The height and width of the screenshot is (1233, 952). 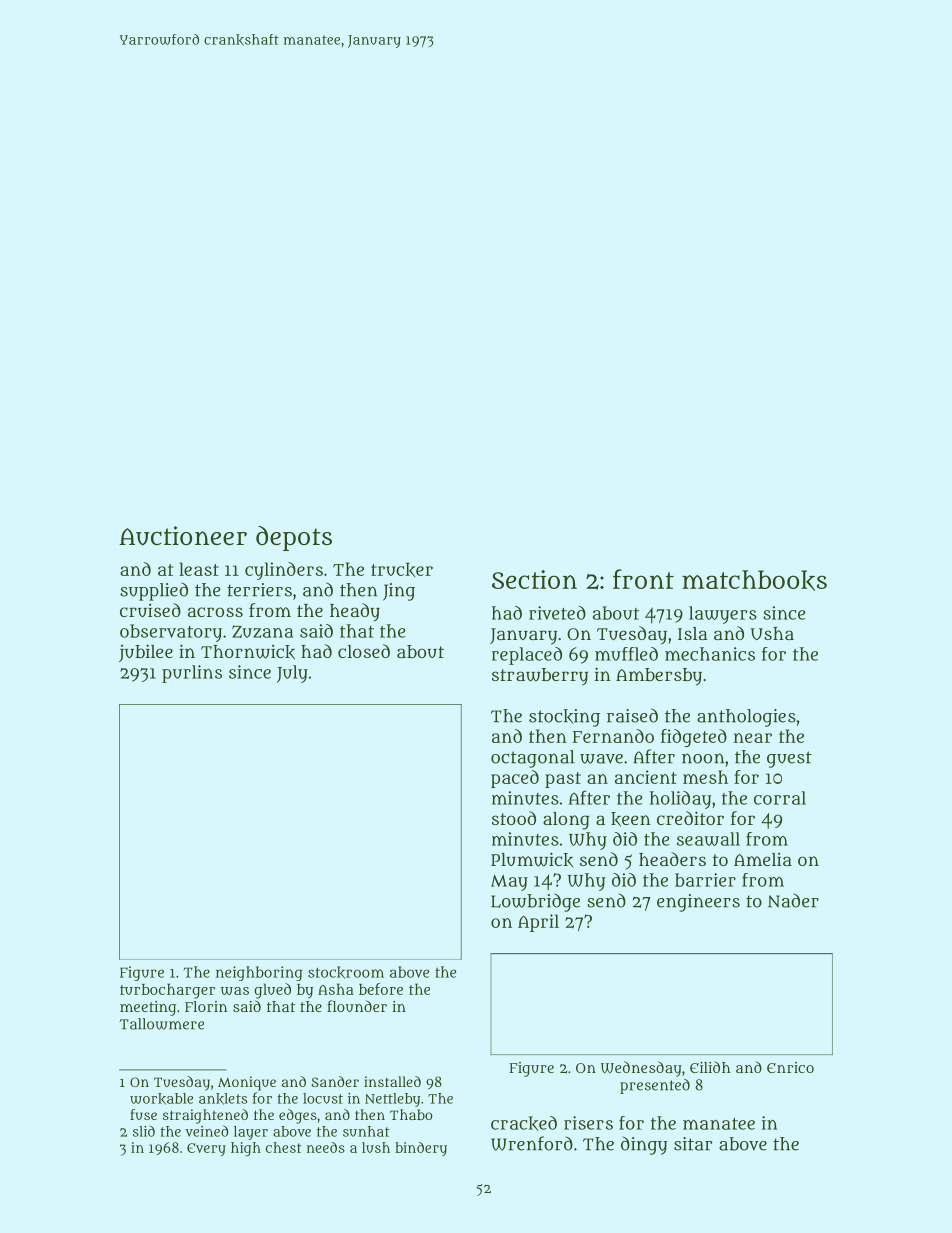 I want to click on Usha, so click(x=772, y=633).
